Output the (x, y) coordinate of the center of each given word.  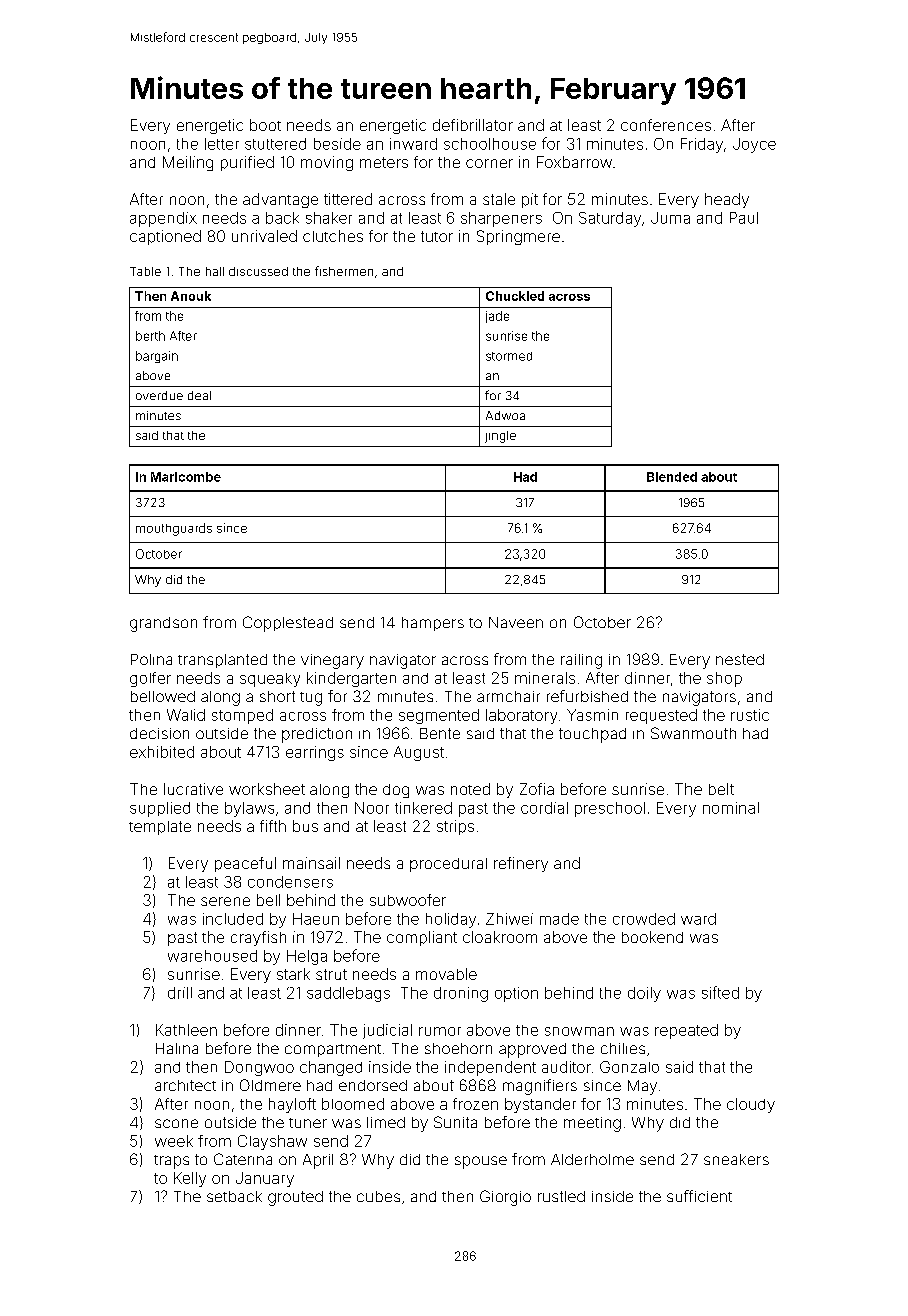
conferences (666, 125)
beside (337, 144)
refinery (521, 864)
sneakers (736, 1159)
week (174, 1141)
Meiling (188, 163)
